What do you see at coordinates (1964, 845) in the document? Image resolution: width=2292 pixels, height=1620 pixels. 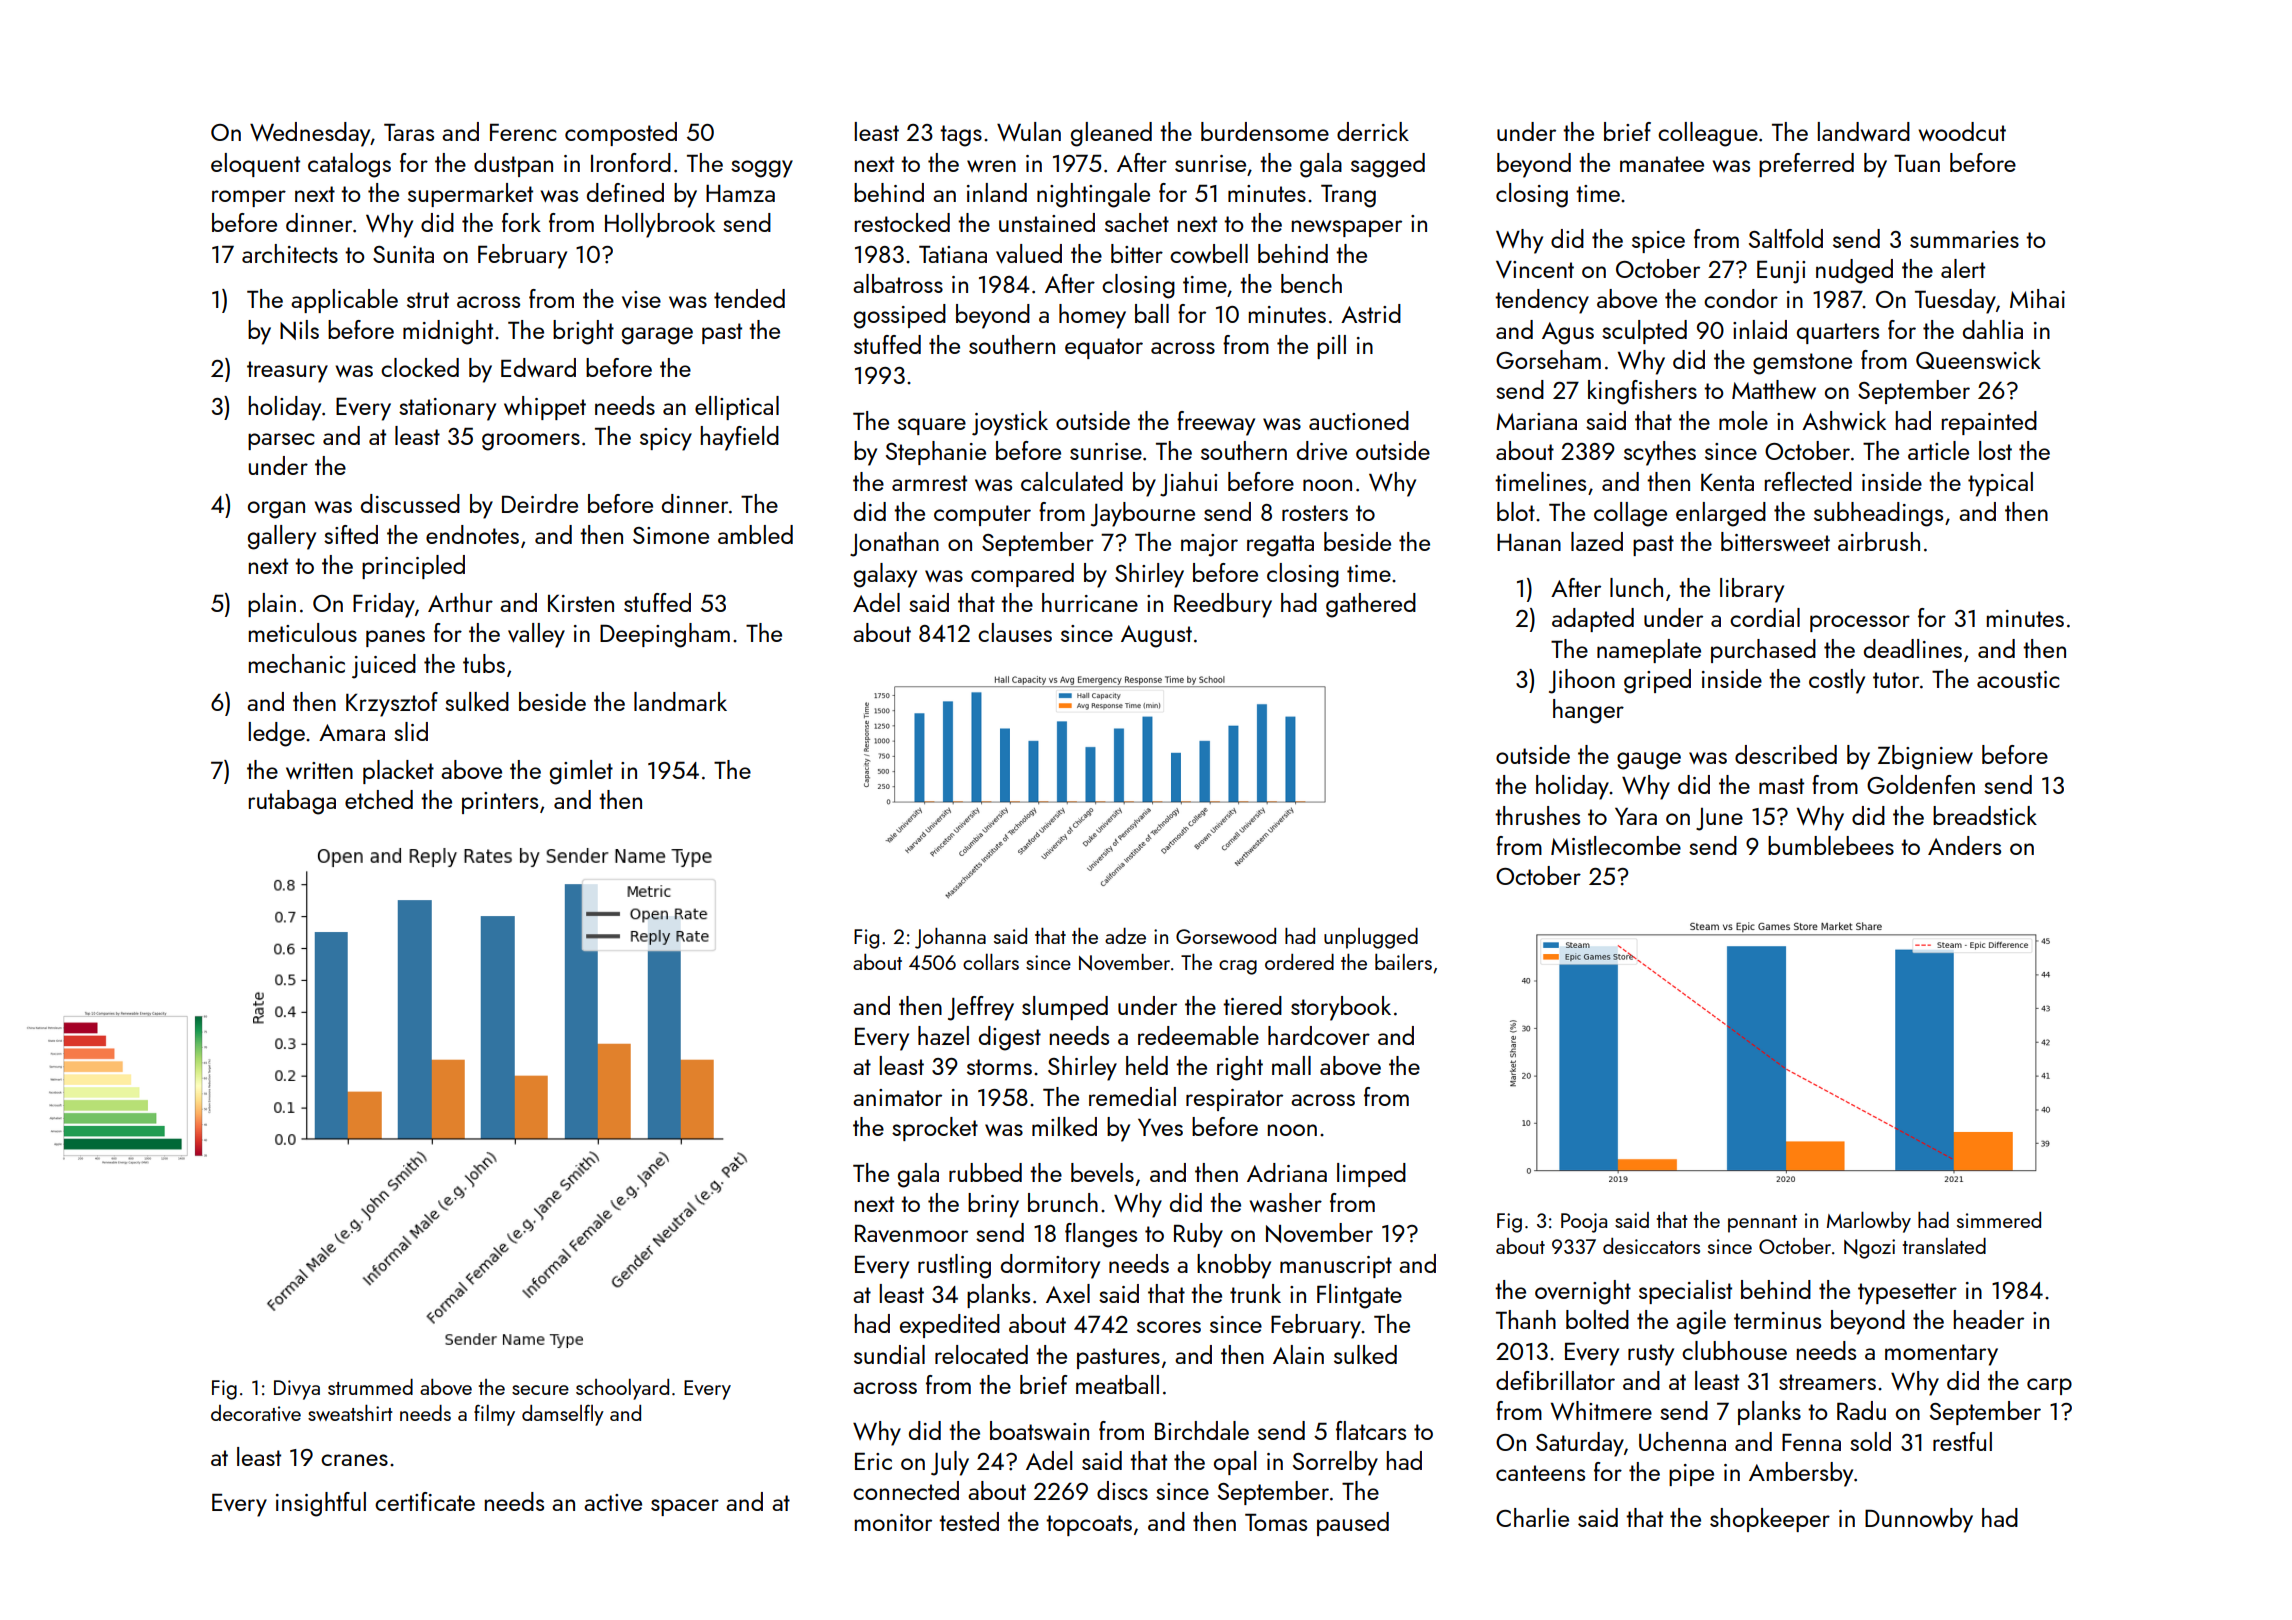 I see `Anders` at bounding box center [1964, 845].
